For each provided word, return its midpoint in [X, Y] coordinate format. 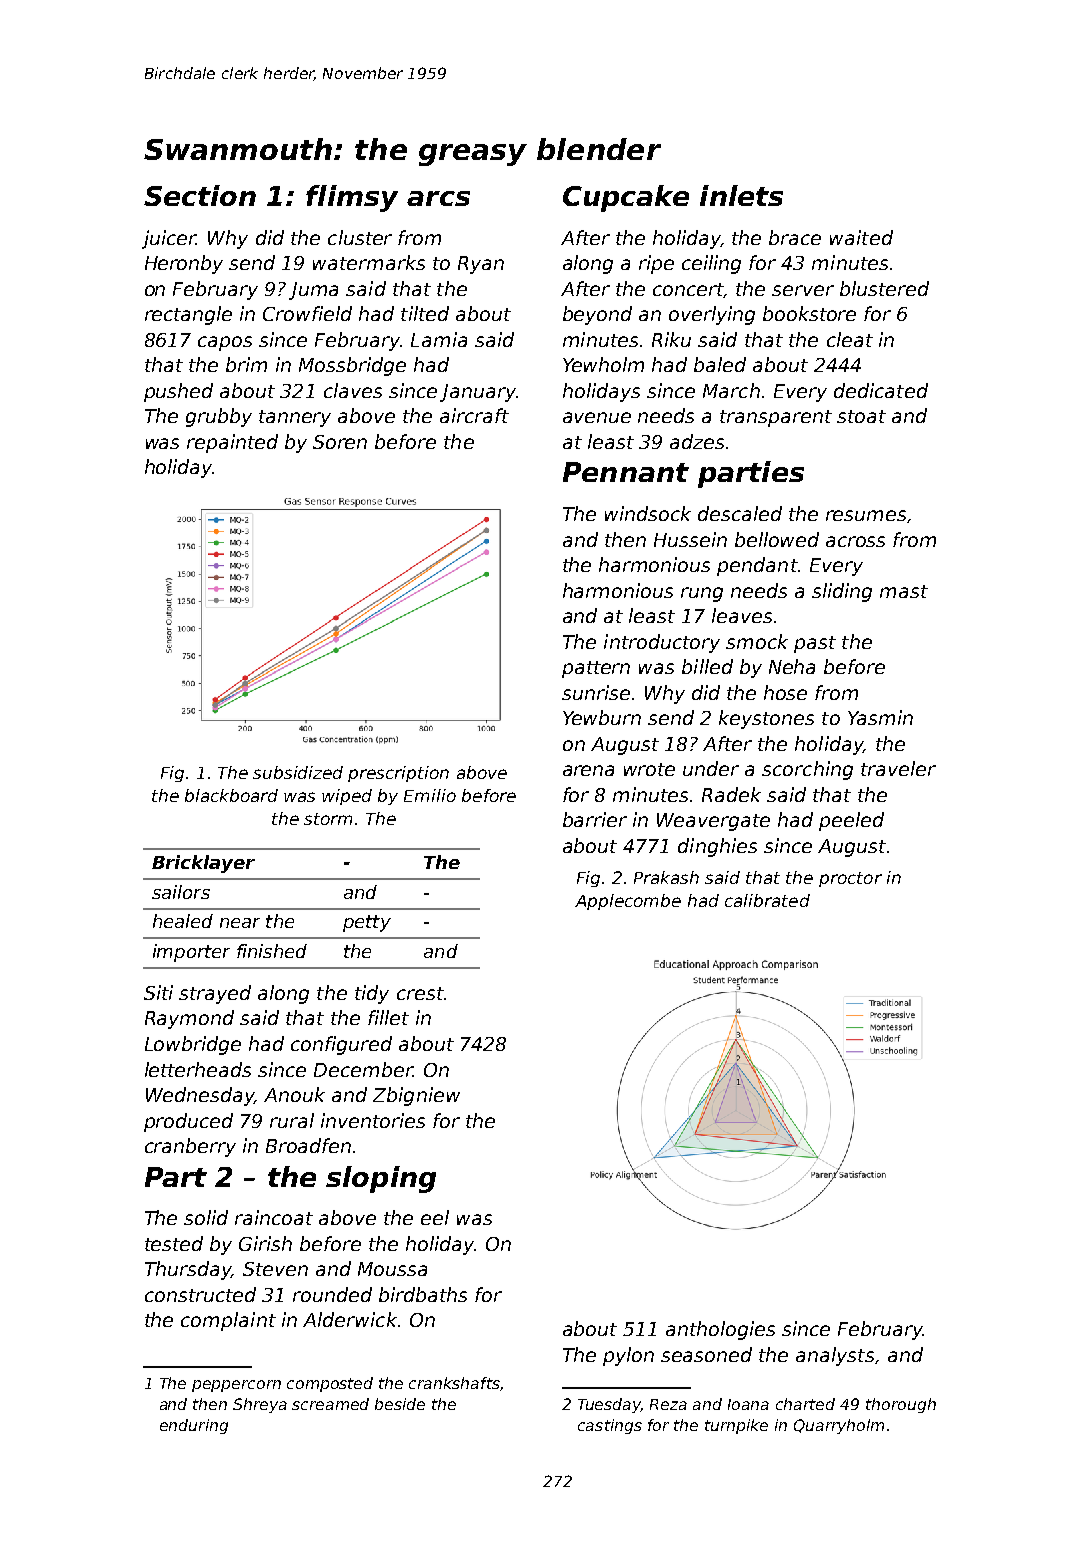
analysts [835, 1356]
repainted [232, 443]
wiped [347, 797]
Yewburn [602, 717]
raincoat [274, 1217]
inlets [741, 195]
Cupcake [626, 198]
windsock [648, 513]
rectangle [188, 315]
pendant [757, 566]
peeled [851, 821]
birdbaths [423, 1294]
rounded [332, 1294]
